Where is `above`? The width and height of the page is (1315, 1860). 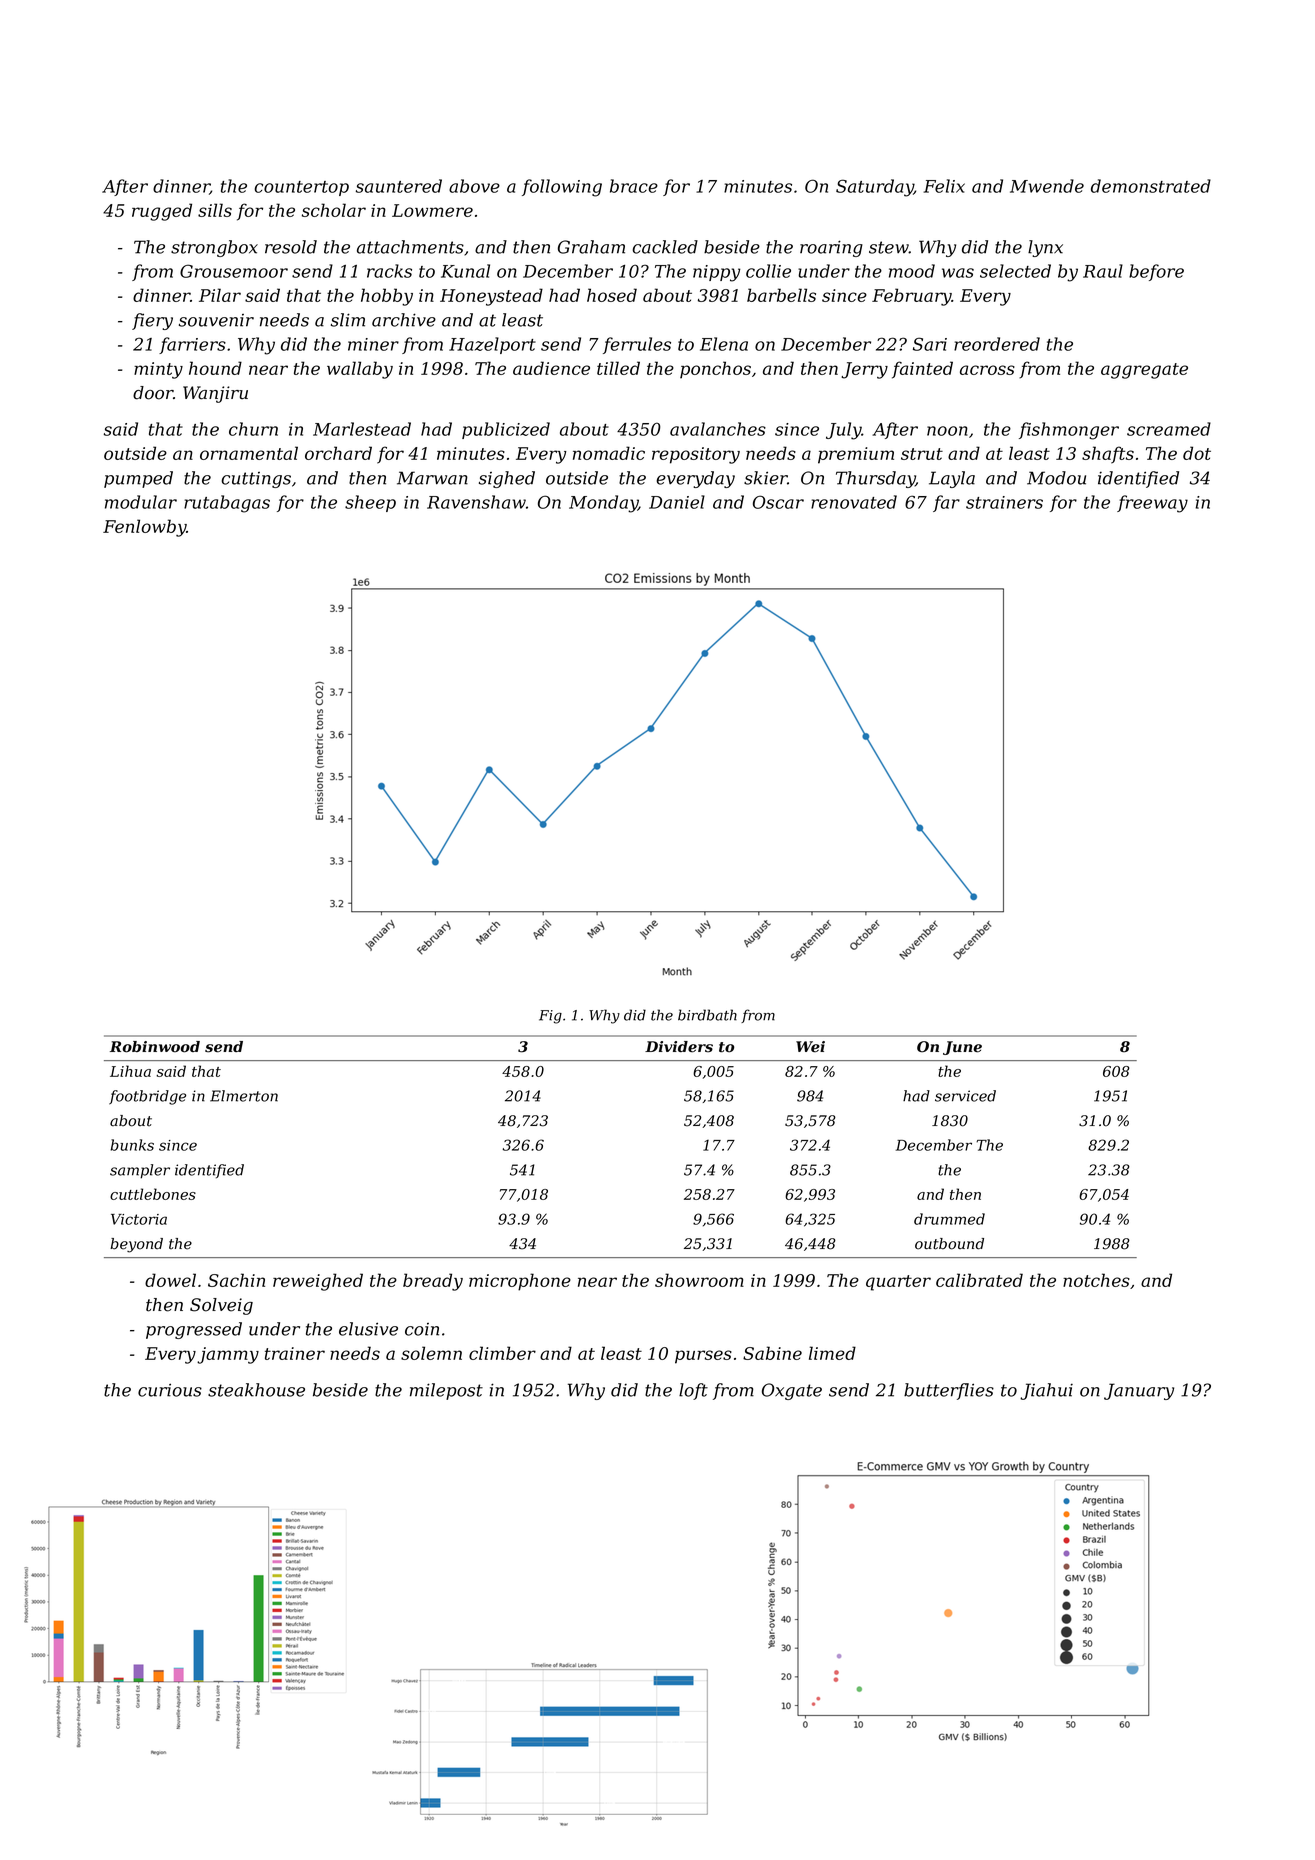
above is located at coordinates (474, 186).
